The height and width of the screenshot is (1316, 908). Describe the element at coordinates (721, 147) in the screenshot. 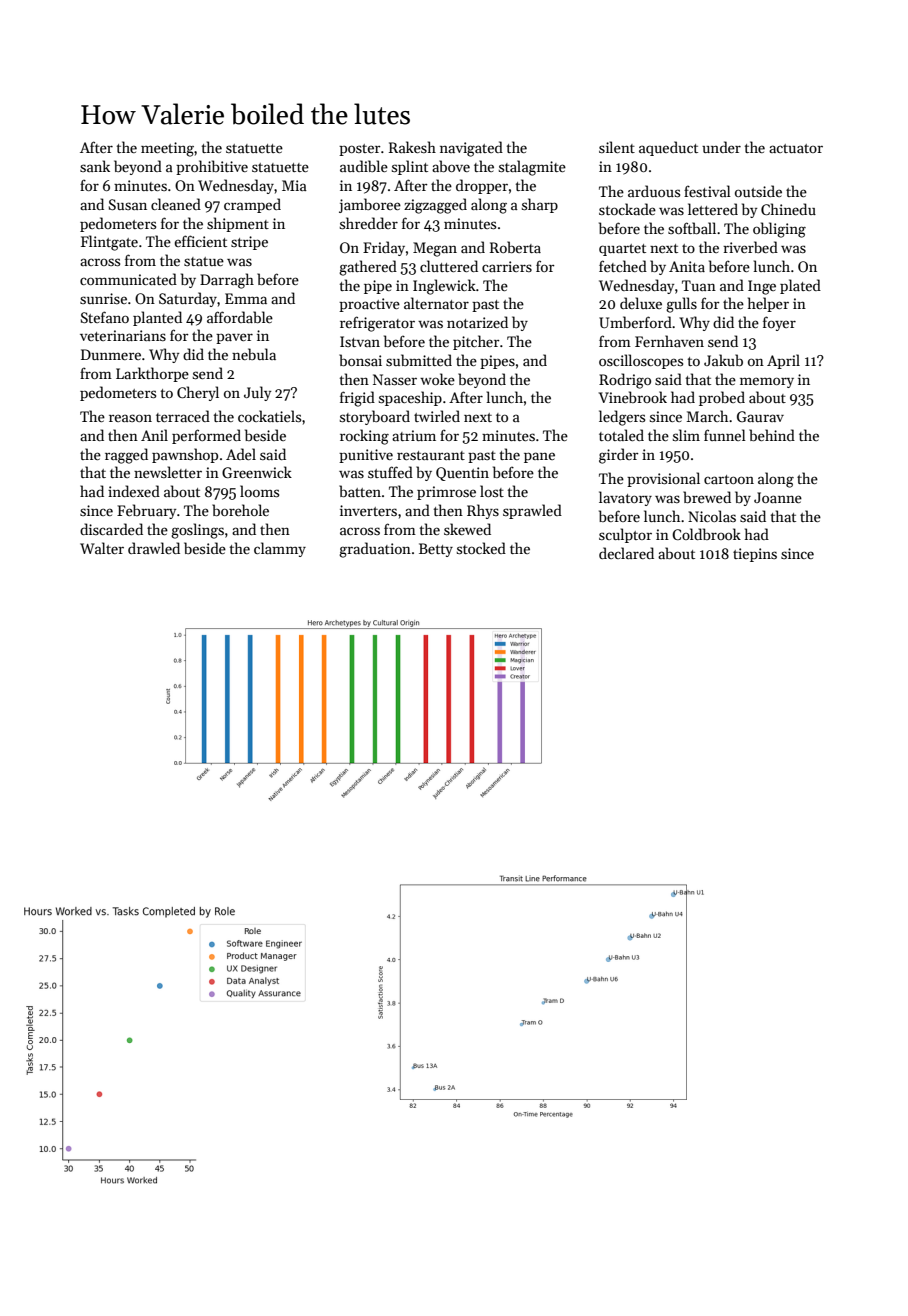

I see `under` at that location.
